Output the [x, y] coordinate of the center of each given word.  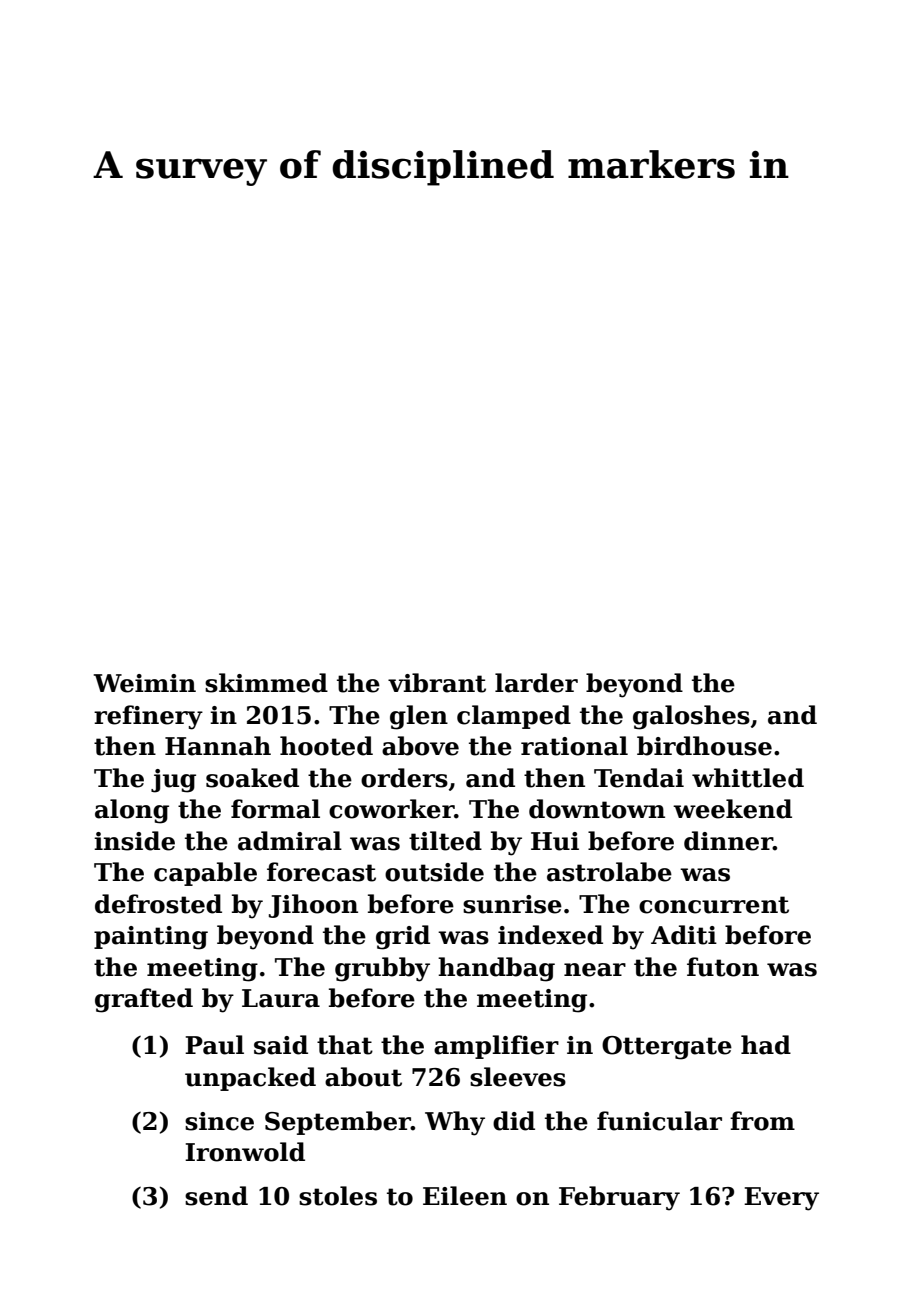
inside [134, 841]
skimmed [266, 683]
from [762, 1121]
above [420, 746]
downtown [597, 809]
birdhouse [704, 746]
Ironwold [245, 1152]
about [363, 1077]
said [281, 1045]
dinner [728, 841]
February [619, 1198]
